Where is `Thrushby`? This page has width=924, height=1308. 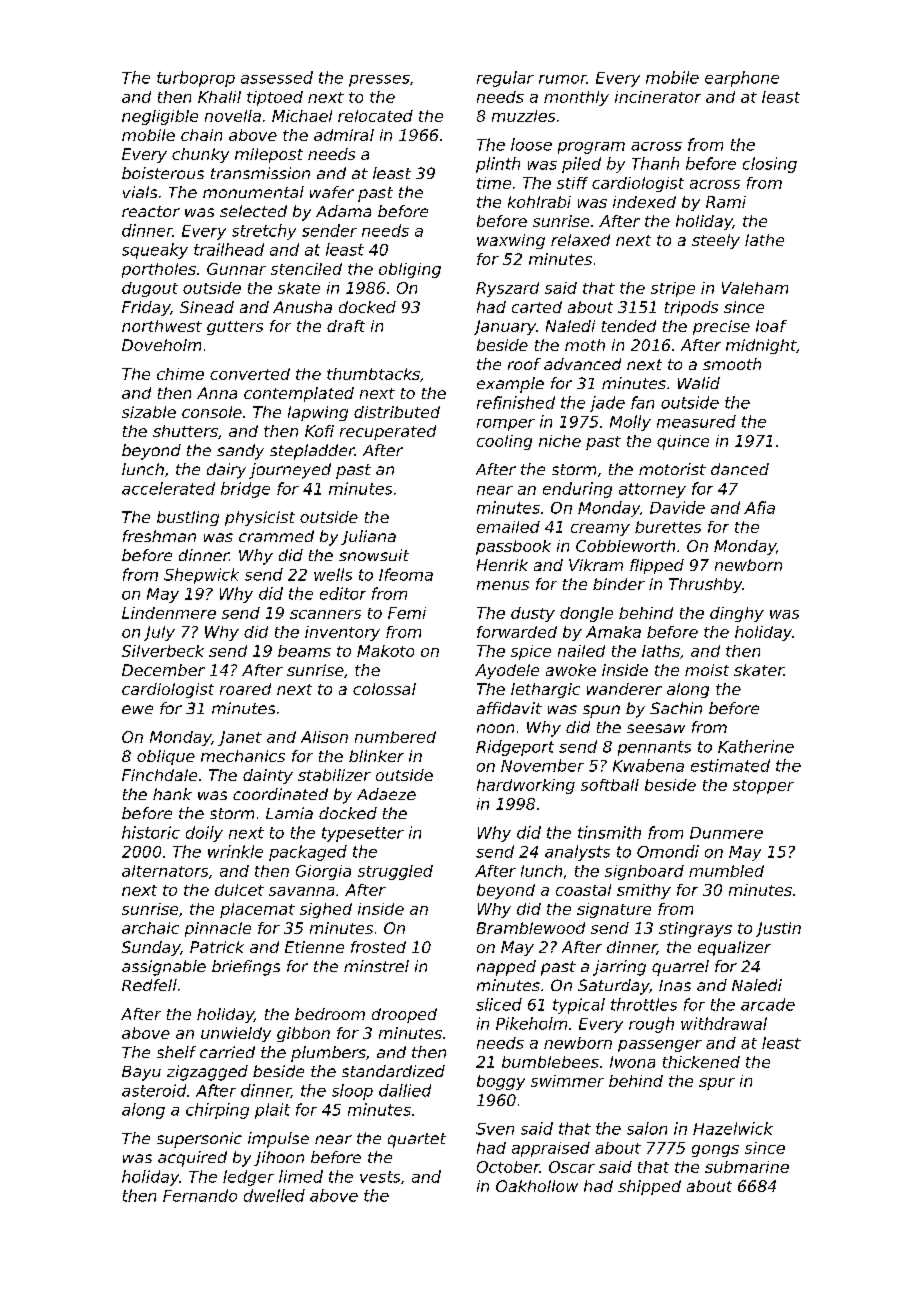
Thrushby is located at coordinates (705, 585).
